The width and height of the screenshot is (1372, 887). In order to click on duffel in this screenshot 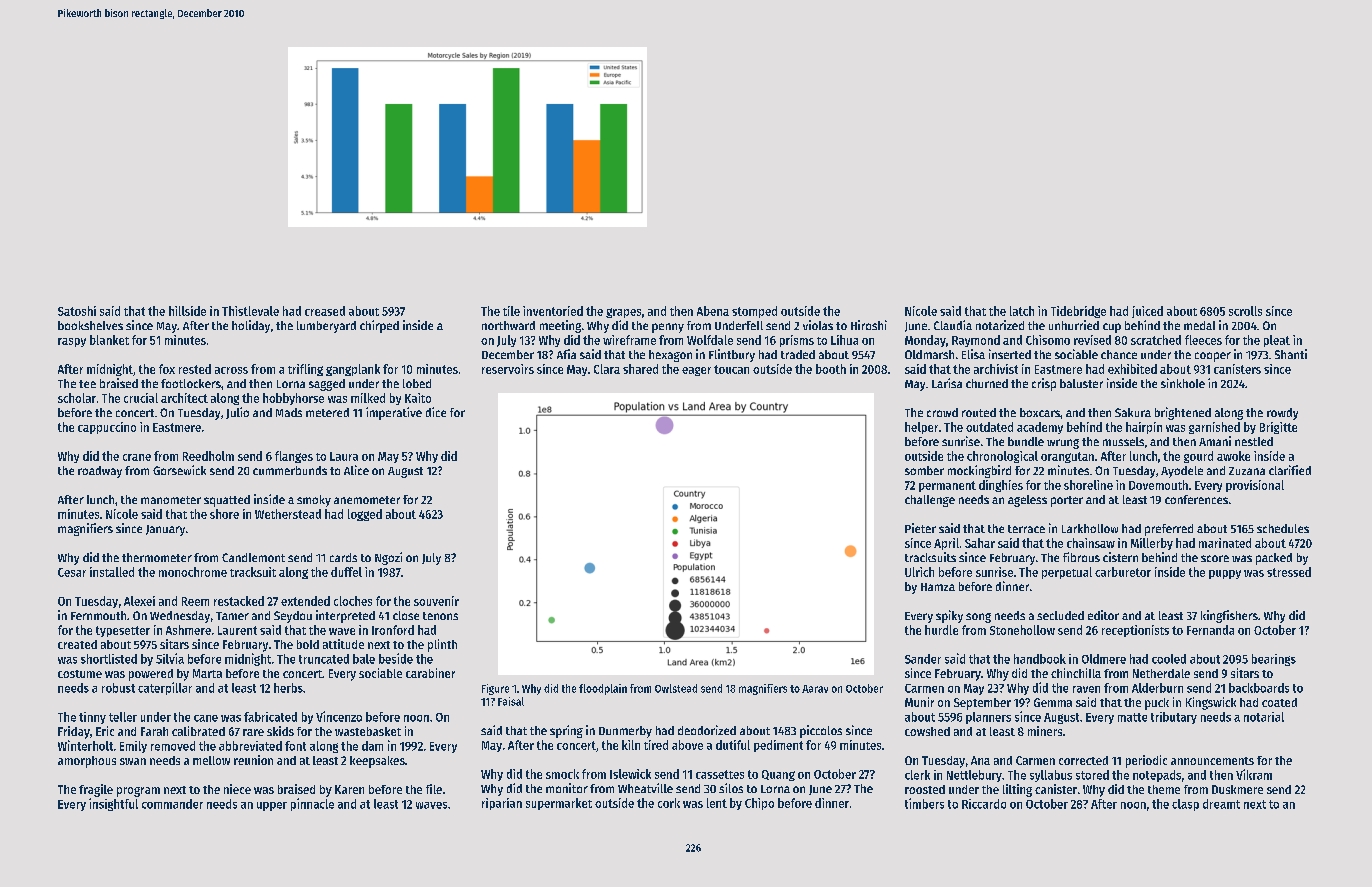, I will do `click(346, 572)`.
